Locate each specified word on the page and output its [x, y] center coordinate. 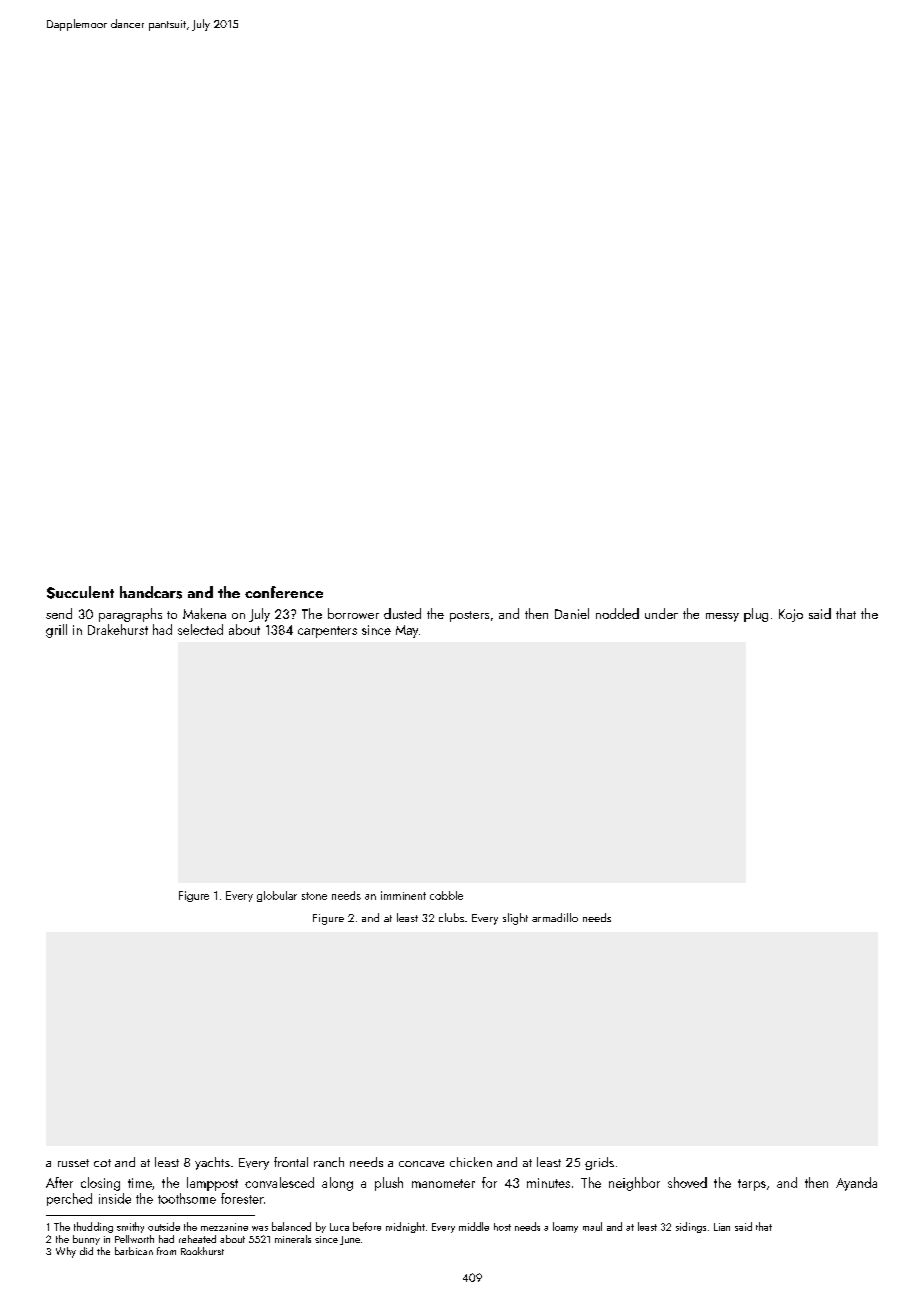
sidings [691, 1227]
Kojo [791, 615]
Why [66, 1252]
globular [277, 896]
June [350, 1240]
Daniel [572, 613]
